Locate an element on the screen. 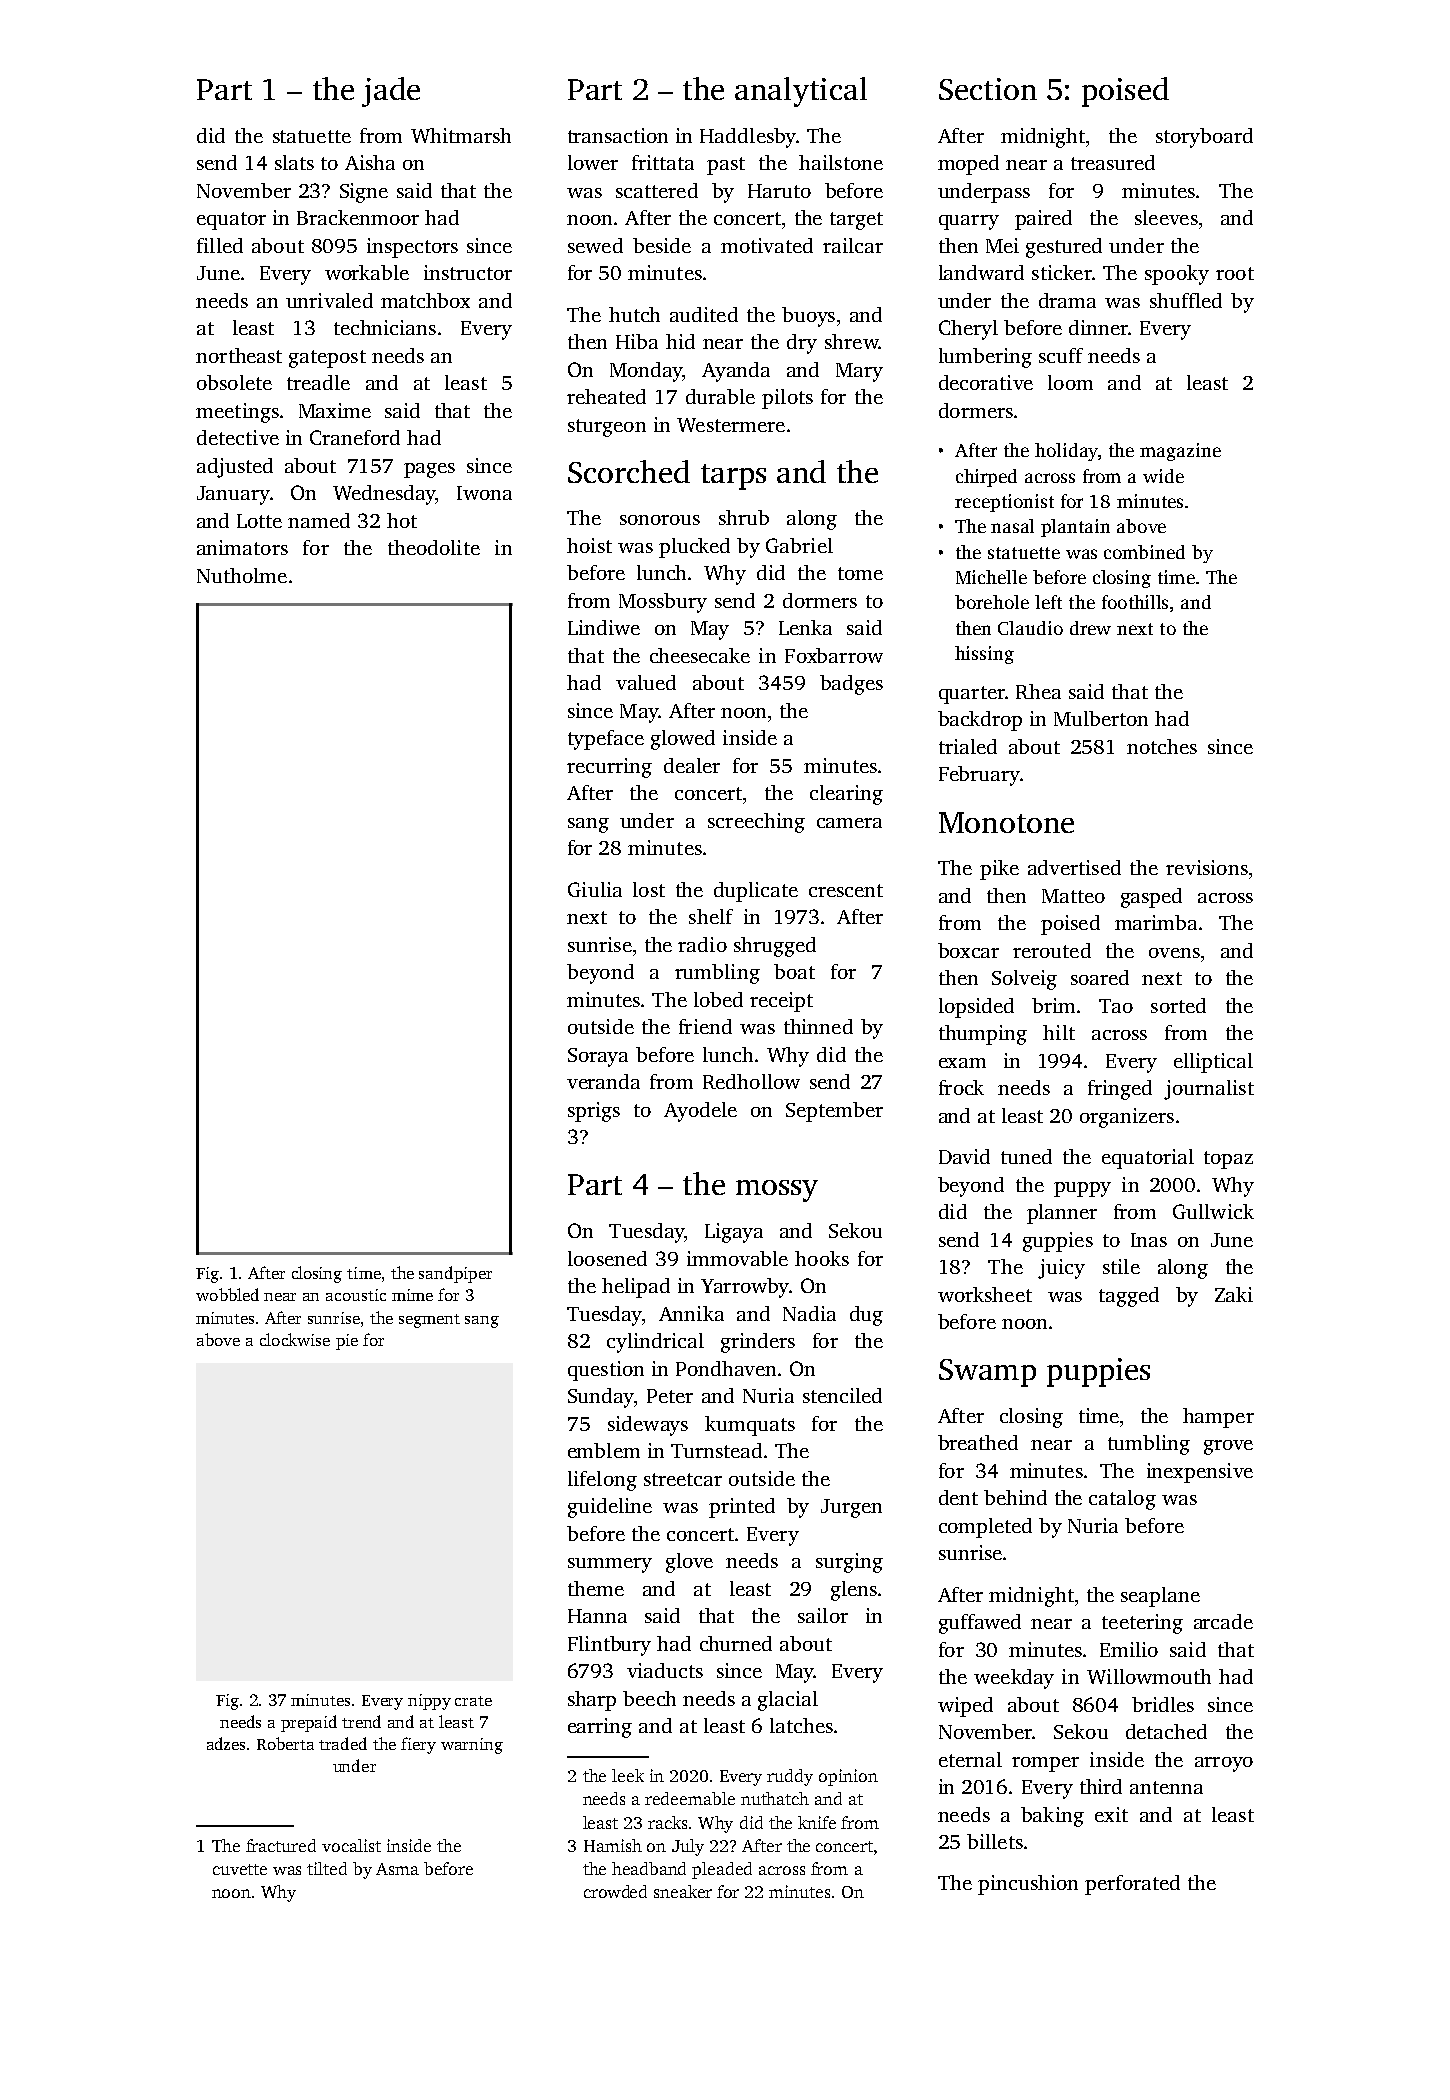 The height and width of the screenshot is (2100, 1450). technicians is located at coordinates (385, 327).
